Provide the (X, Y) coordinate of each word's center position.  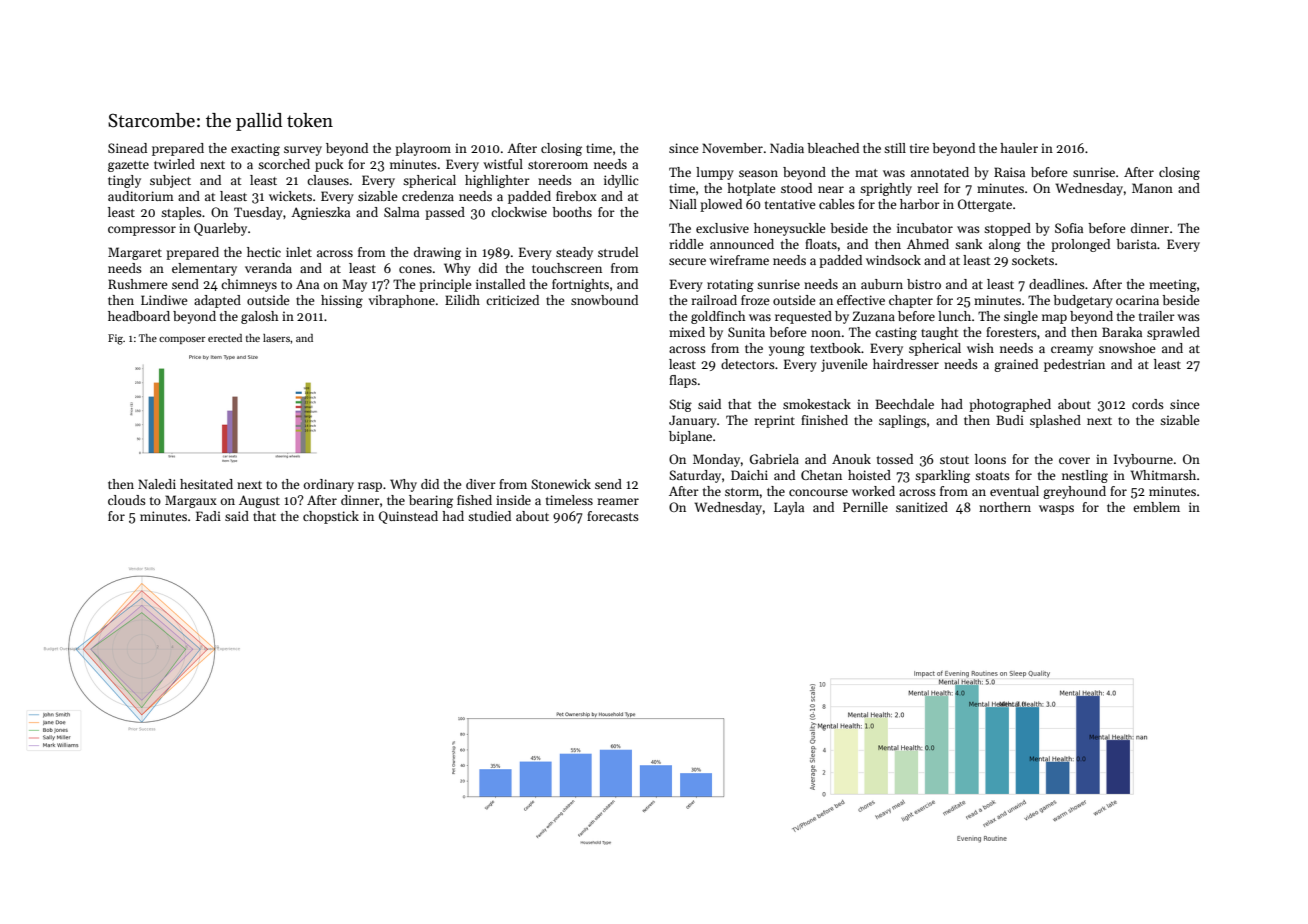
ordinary (329, 485)
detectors (748, 364)
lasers (276, 338)
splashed (1055, 421)
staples (181, 213)
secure (687, 261)
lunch (954, 316)
